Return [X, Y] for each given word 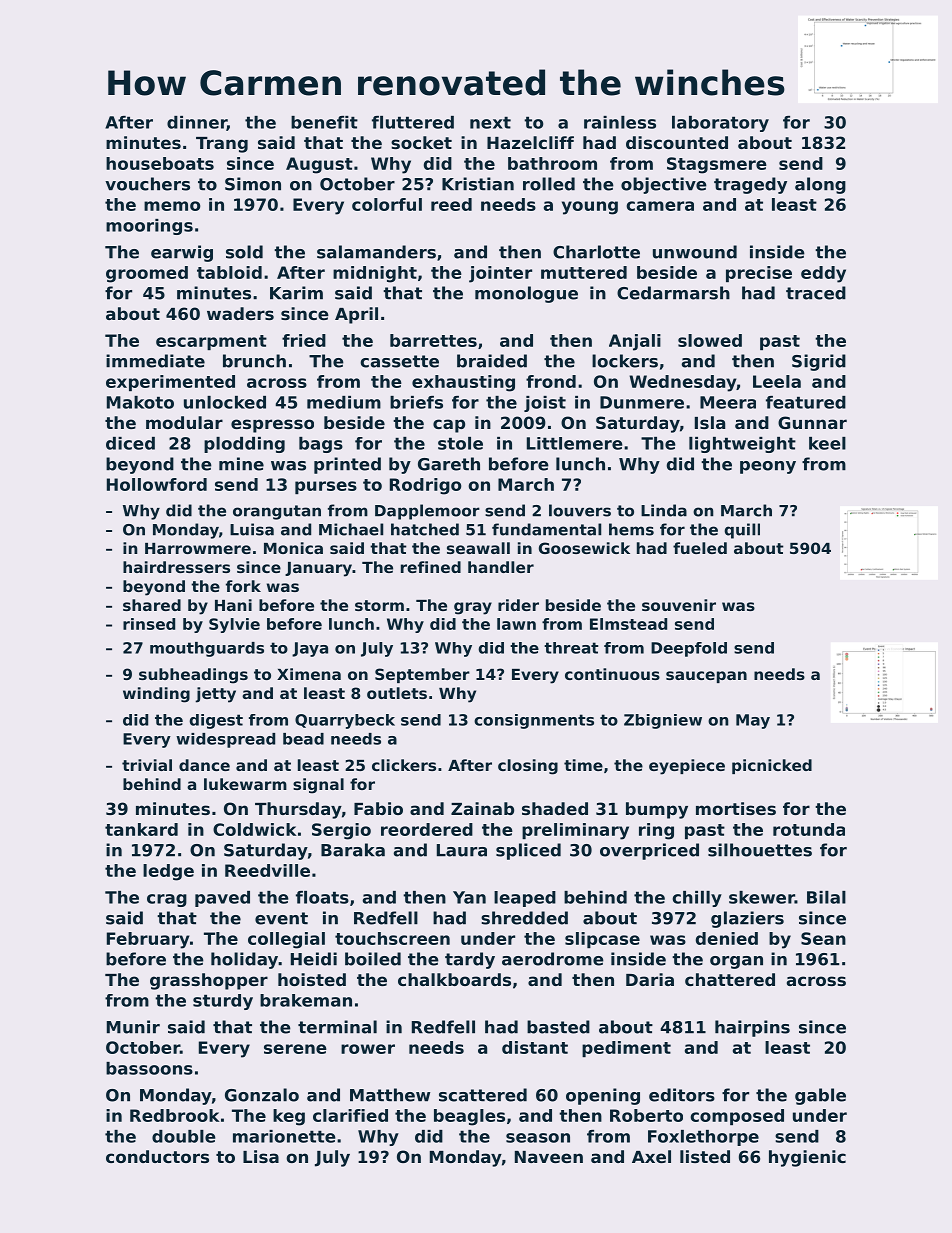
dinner [197, 123]
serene [295, 1049]
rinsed [149, 624]
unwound [695, 252]
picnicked [772, 766]
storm [379, 605]
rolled [549, 184]
